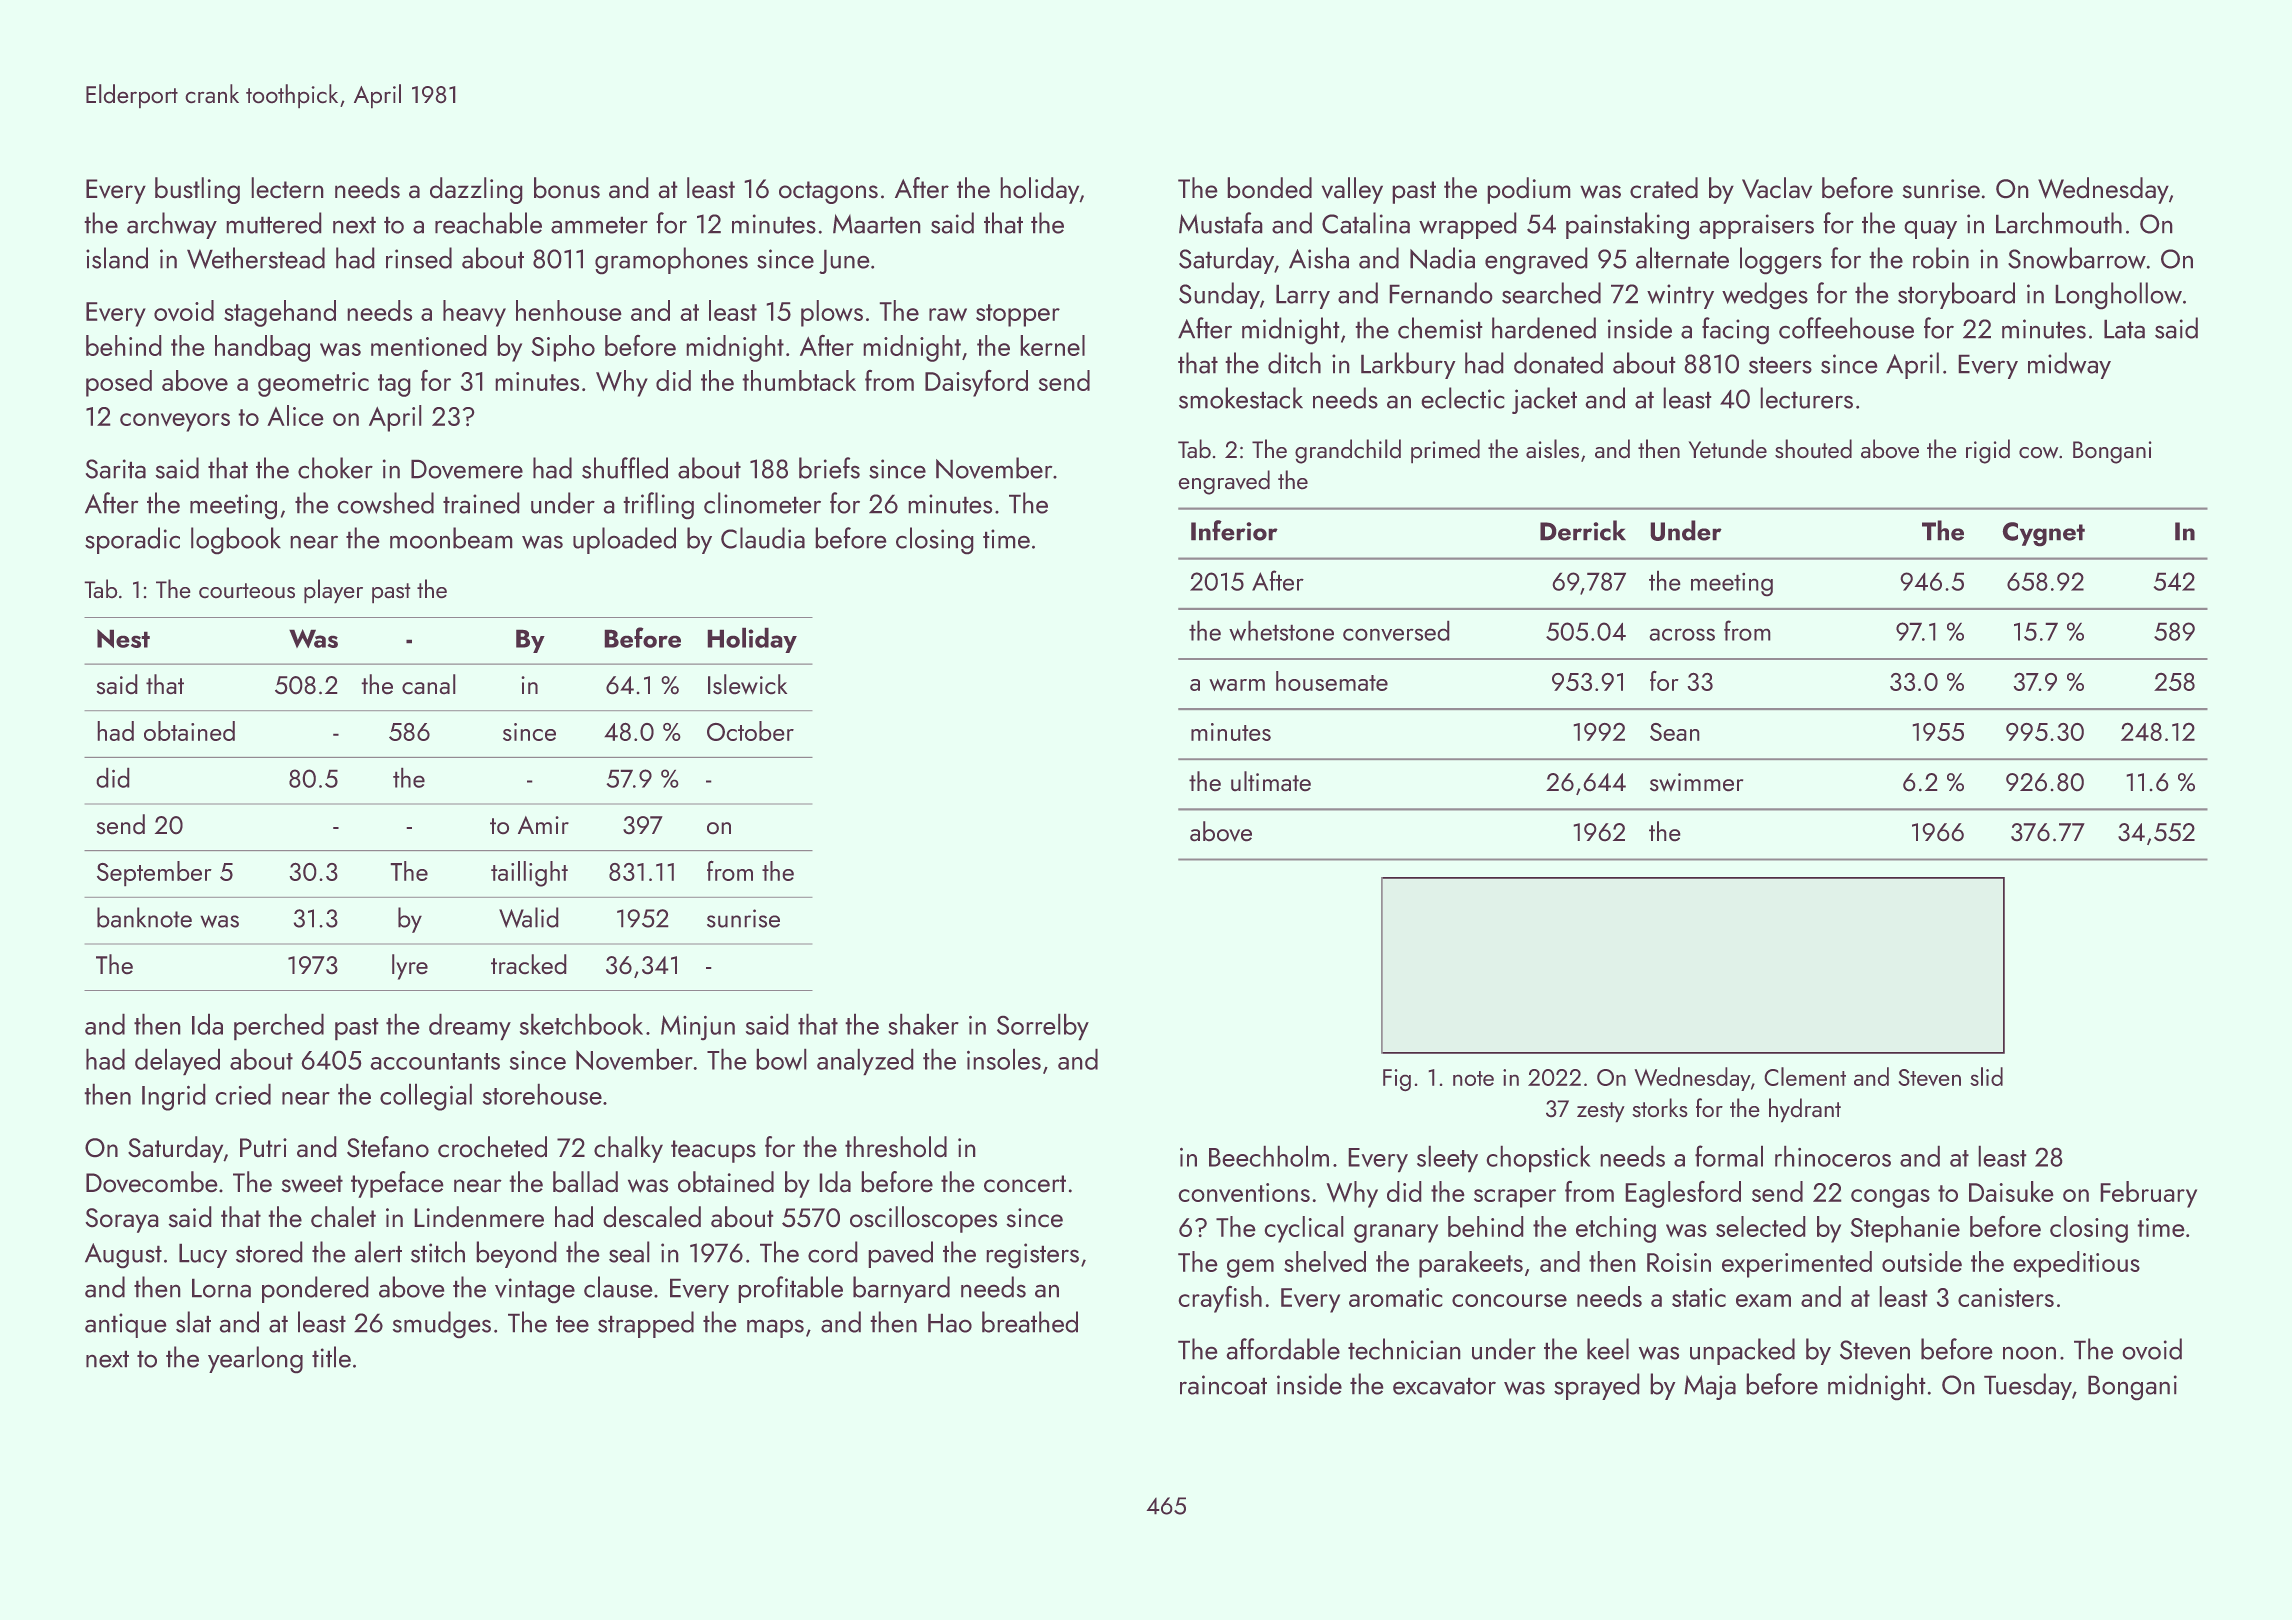  I want to click on player, so click(333, 591).
